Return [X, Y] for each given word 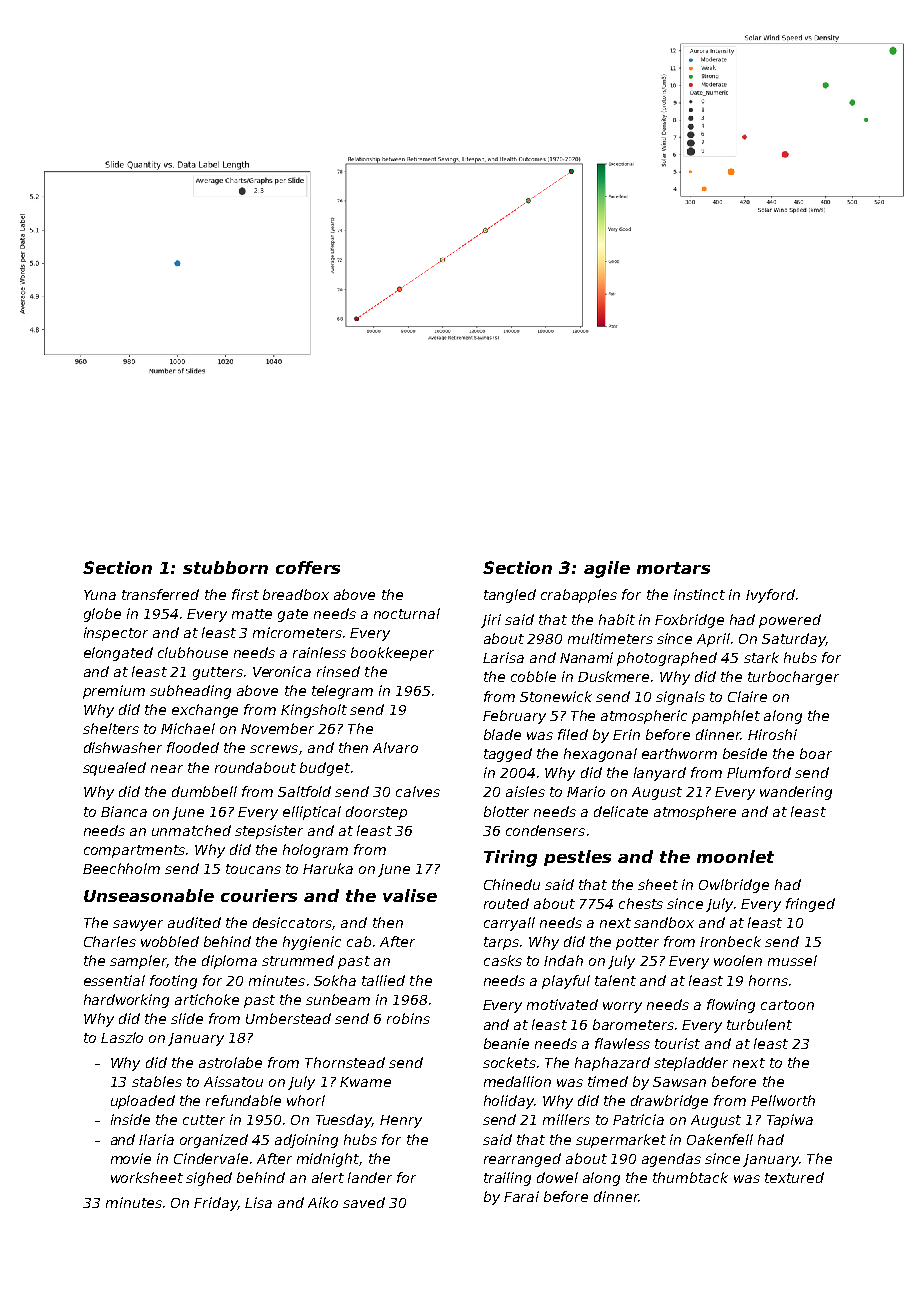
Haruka [328, 868]
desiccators [292, 922]
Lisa [258, 1202]
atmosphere [695, 813]
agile [607, 569]
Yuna [100, 595]
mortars [673, 568]
